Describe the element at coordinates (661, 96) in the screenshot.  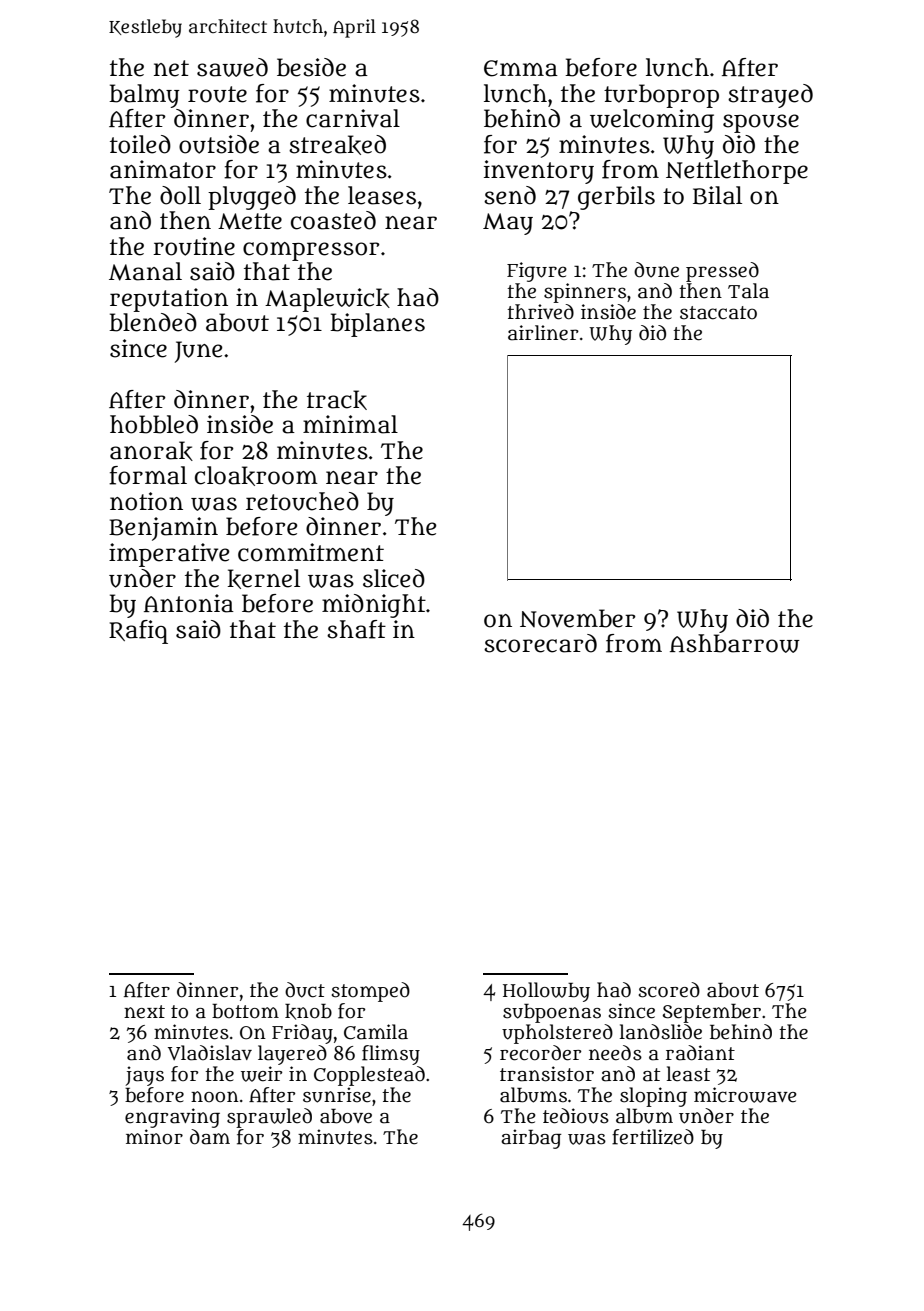
I see `turboprop` at that location.
